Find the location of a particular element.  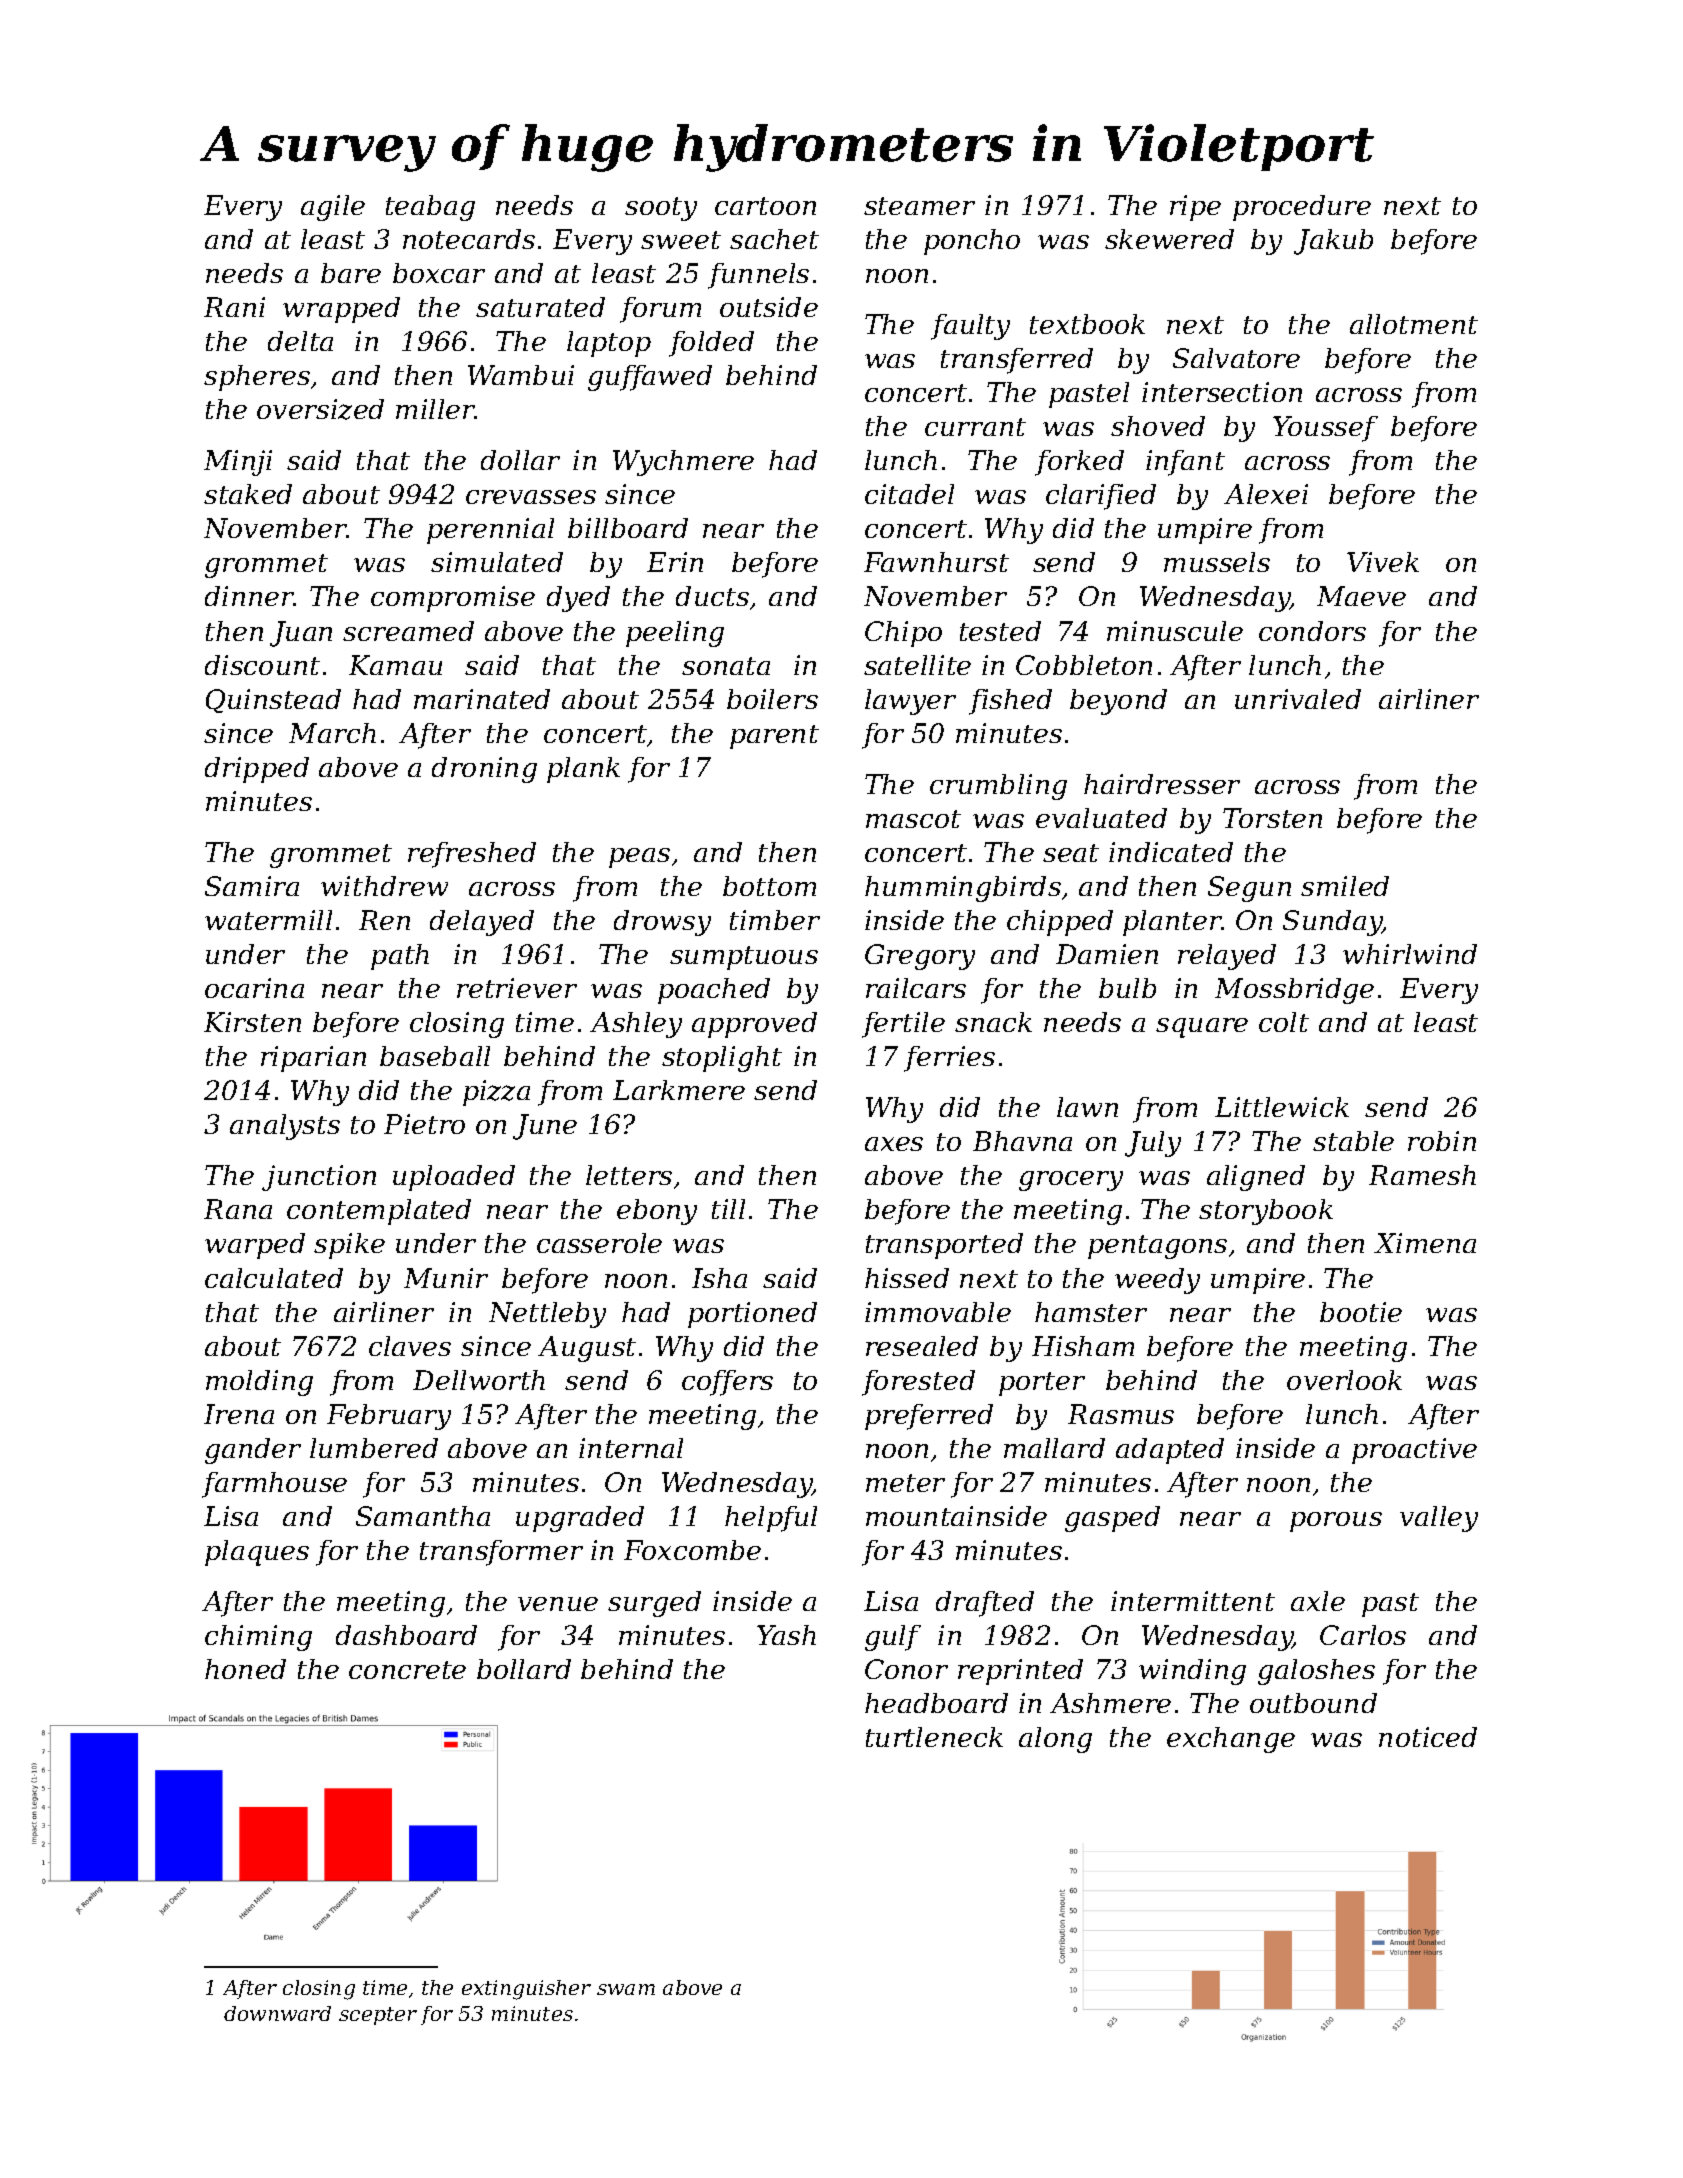

sonata is located at coordinates (726, 666).
